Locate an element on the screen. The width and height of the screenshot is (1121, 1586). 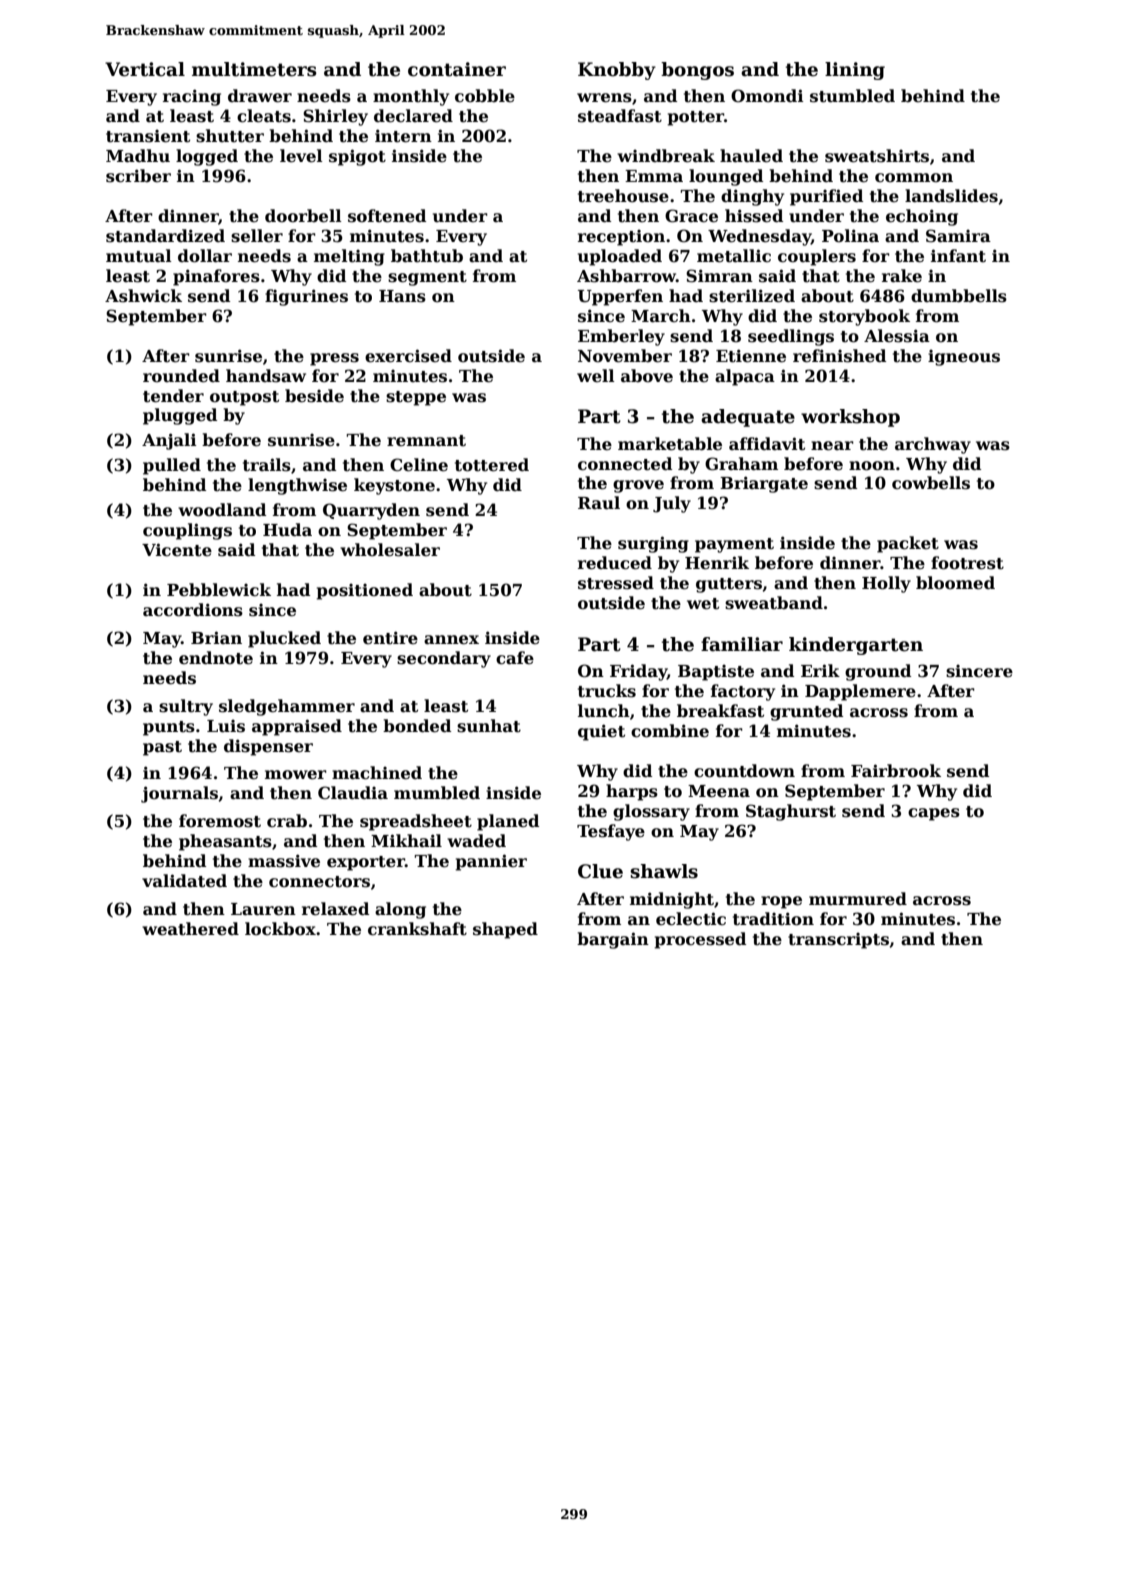
lockbox is located at coordinates (280, 929).
